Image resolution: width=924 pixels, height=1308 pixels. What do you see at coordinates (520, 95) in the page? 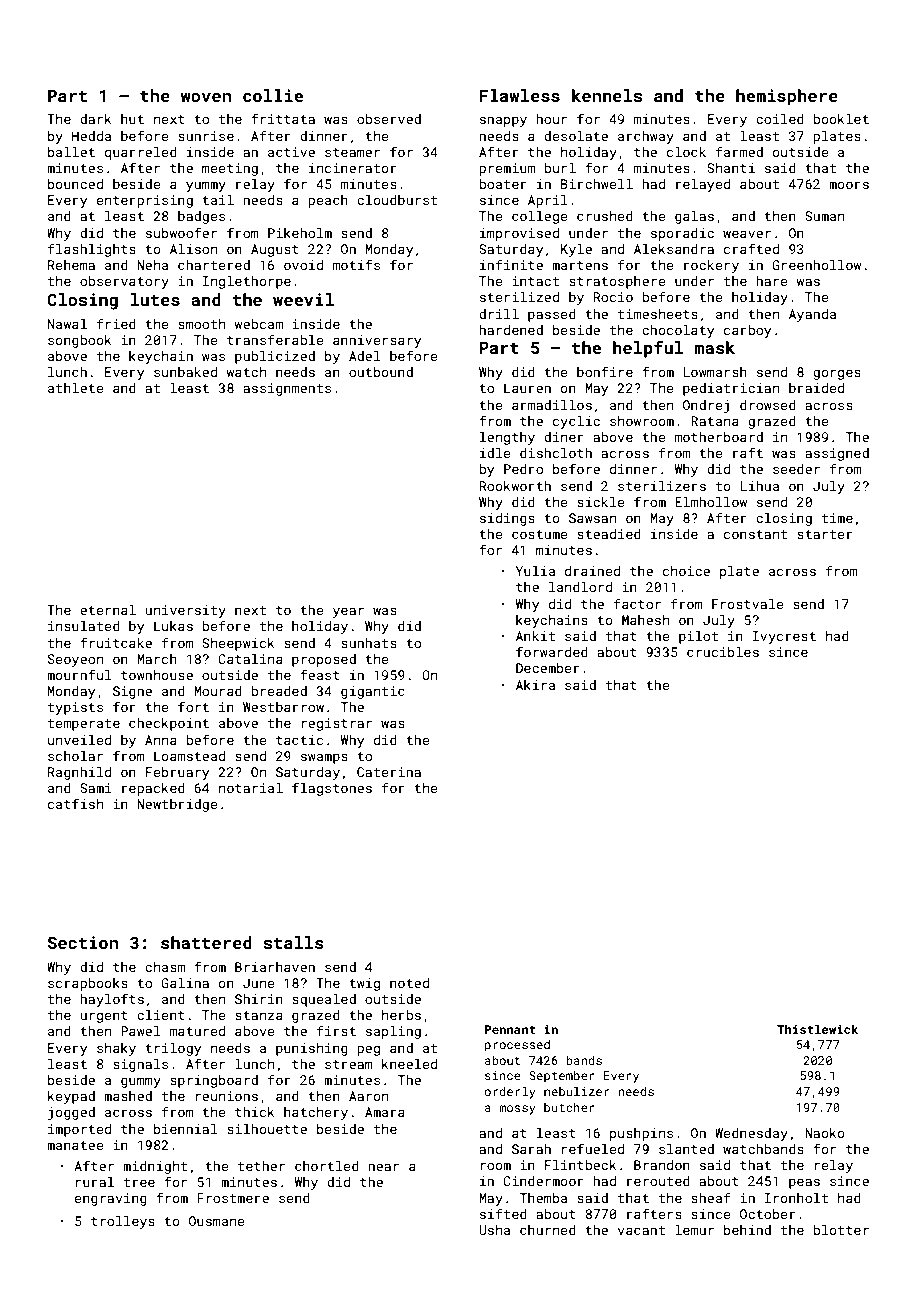
I see `Flawless` at bounding box center [520, 95].
